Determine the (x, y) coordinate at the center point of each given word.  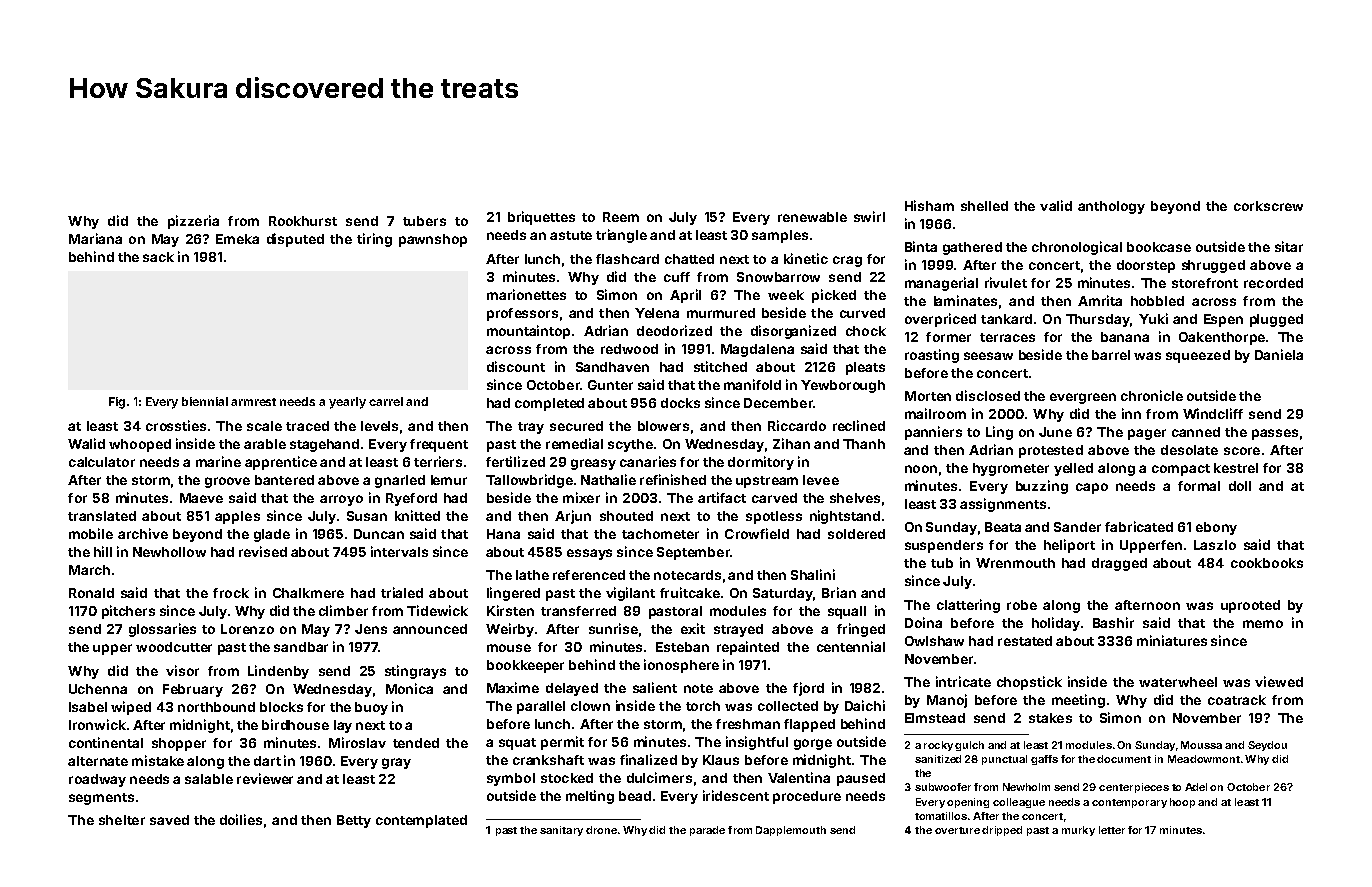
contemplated (421, 821)
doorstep (1146, 266)
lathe (532, 575)
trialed (402, 592)
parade (707, 831)
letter (1112, 830)
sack (158, 257)
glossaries (162, 630)
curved (862, 313)
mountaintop (528, 332)
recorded (1273, 283)
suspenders (944, 546)
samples (780, 236)
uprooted (1250, 606)
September (693, 553)
